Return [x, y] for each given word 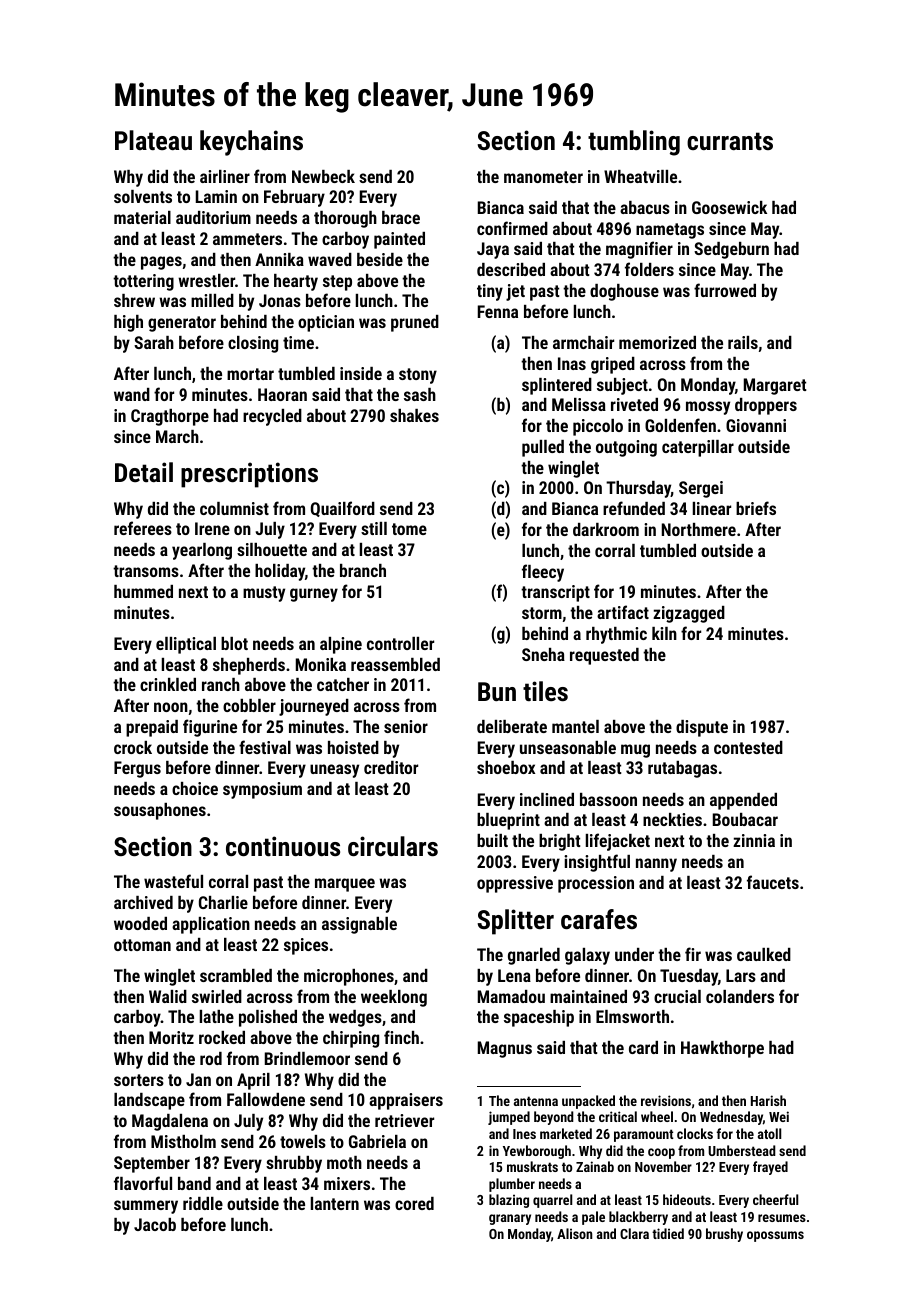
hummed [143, 591]
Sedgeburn [731, 250]
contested [748, 747]
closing [253, 344]
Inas [572, 363]
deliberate [512, 726]
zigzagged [689, 614]
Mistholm [183, 1141]
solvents [143, 196]
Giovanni [756, 425]
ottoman [142, 945]
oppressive [515, 884]
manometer [543, 177]
